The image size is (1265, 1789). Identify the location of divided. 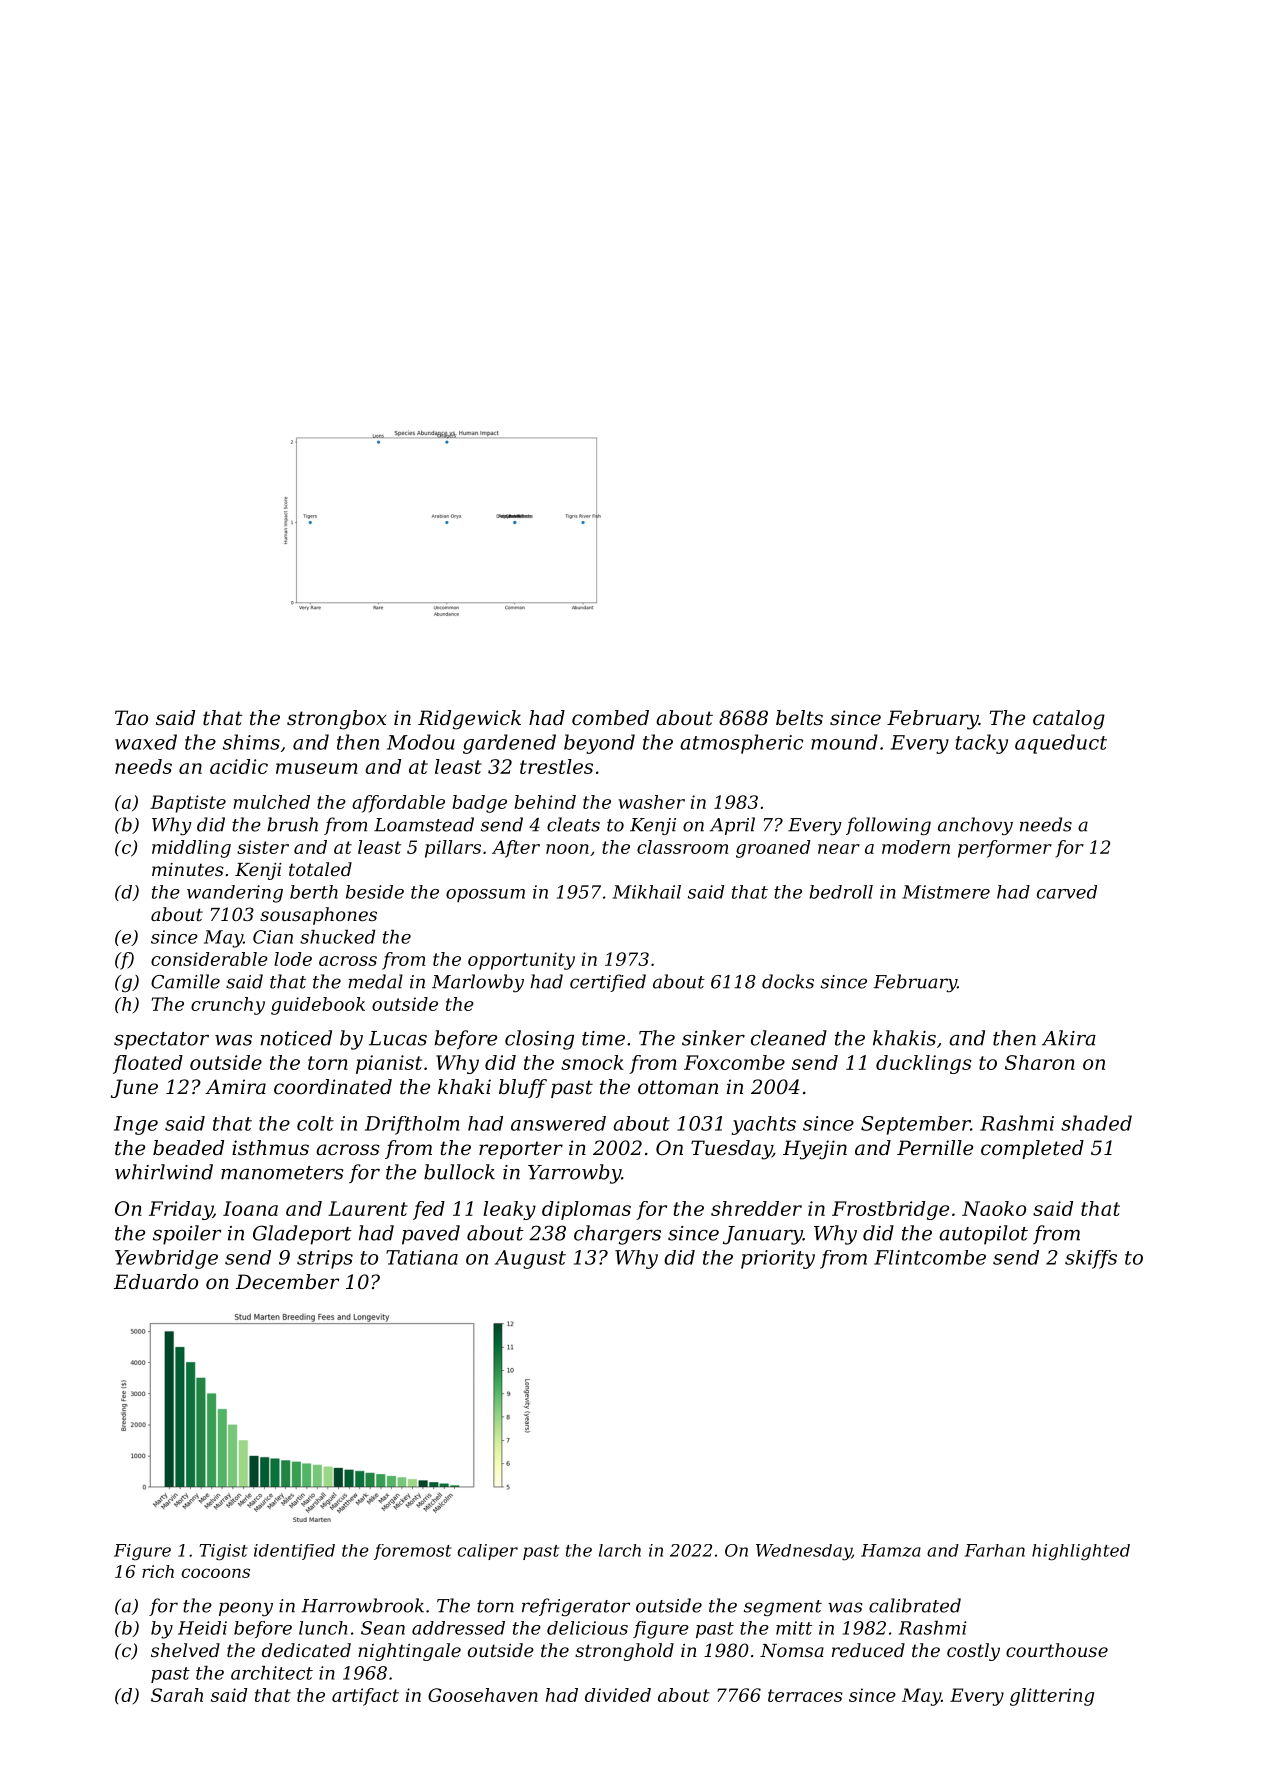
(618, 1695).
